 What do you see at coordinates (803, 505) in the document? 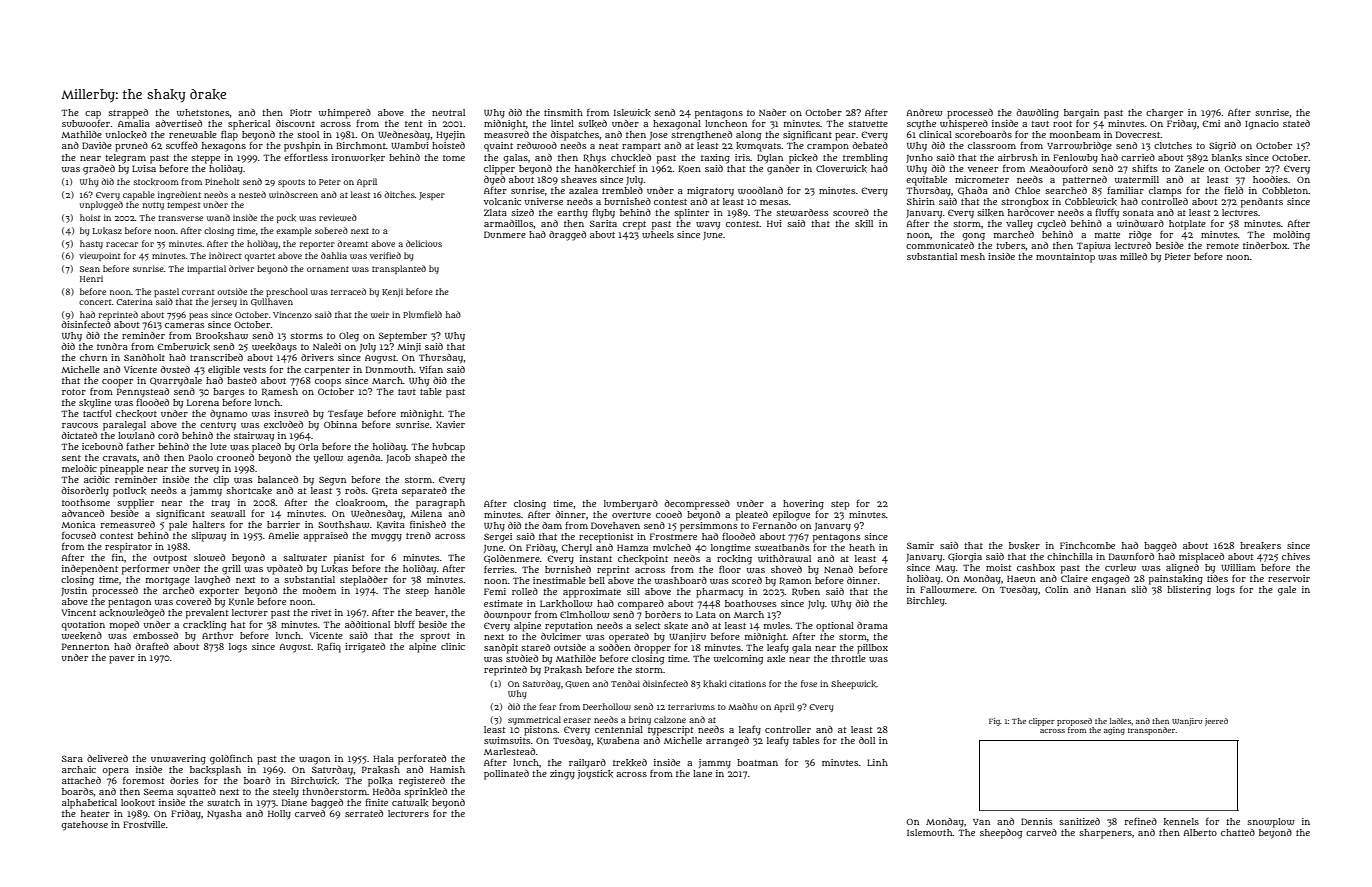
I see `hovering` at bounding box center [803, 505].
